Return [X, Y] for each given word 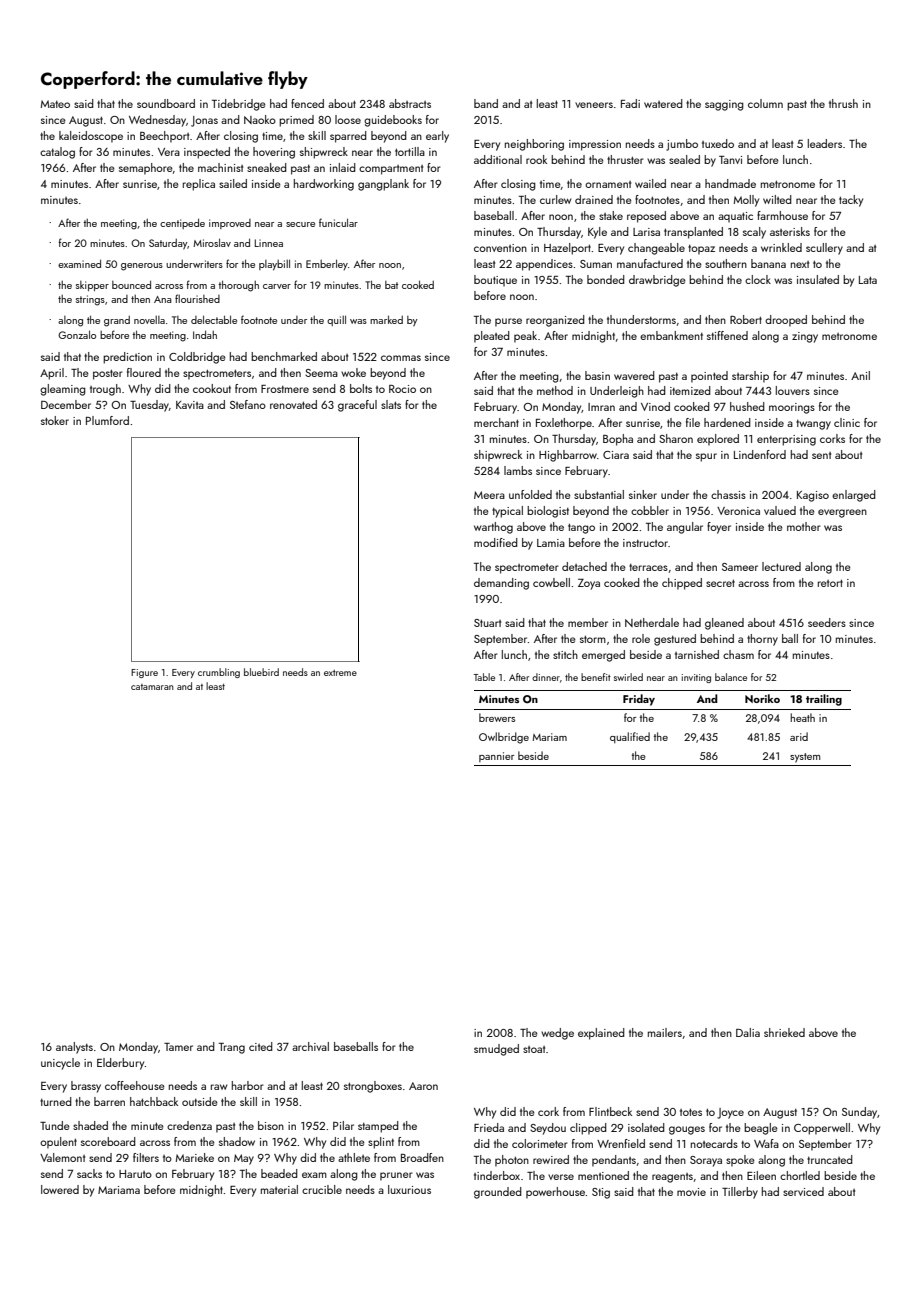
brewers [497, 717]
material [279, 1189]
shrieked [784, 1032]
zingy [805, 337]
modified [496, 542]
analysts [74, 1048]
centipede [182, 223]
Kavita [190, 405]
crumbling [219, 673]
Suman [596, 264]
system [805, 758]
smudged [496, 1050]
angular [685, 528]
